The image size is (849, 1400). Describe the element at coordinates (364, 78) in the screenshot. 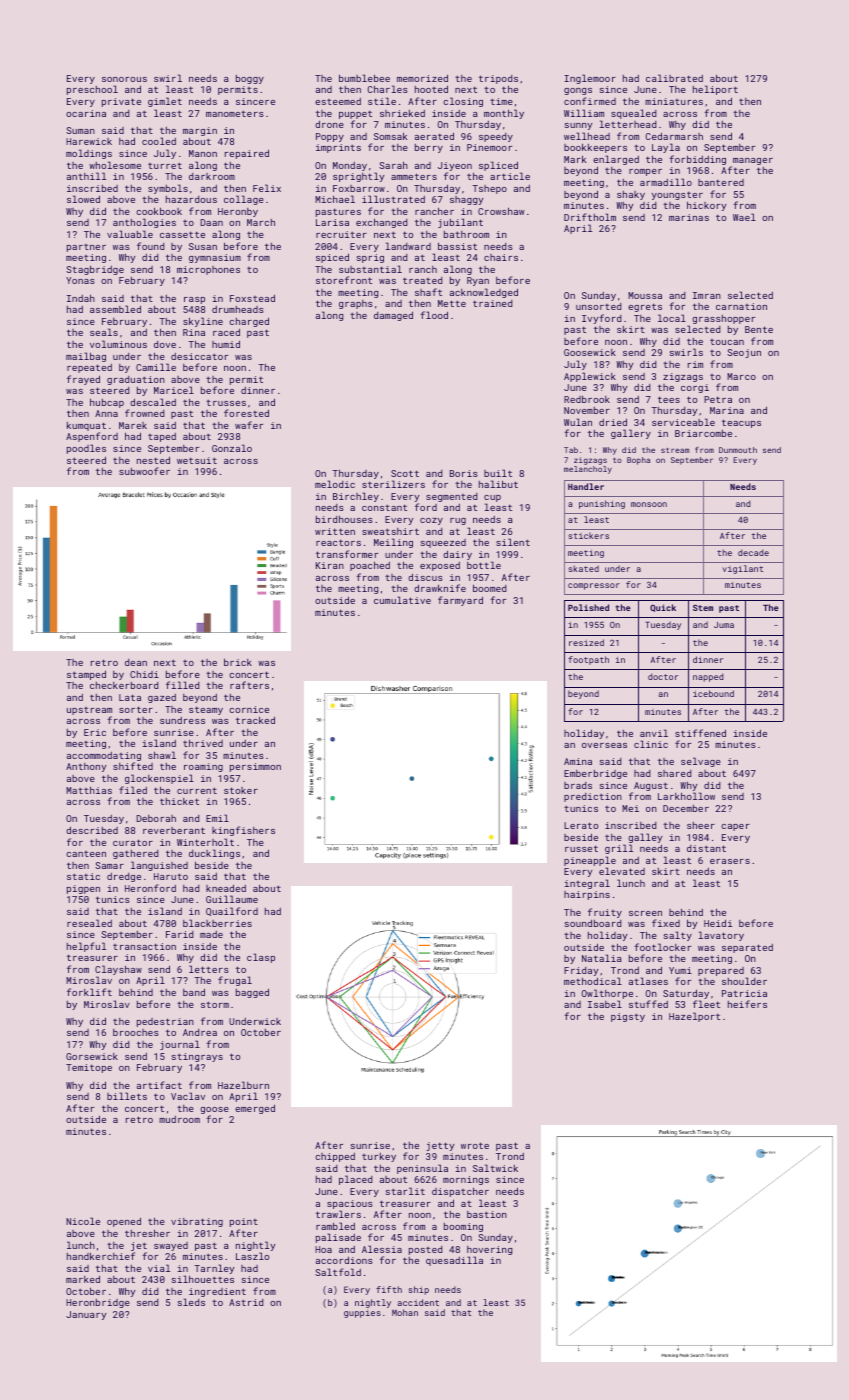

I see `bumblebee` at that location.
